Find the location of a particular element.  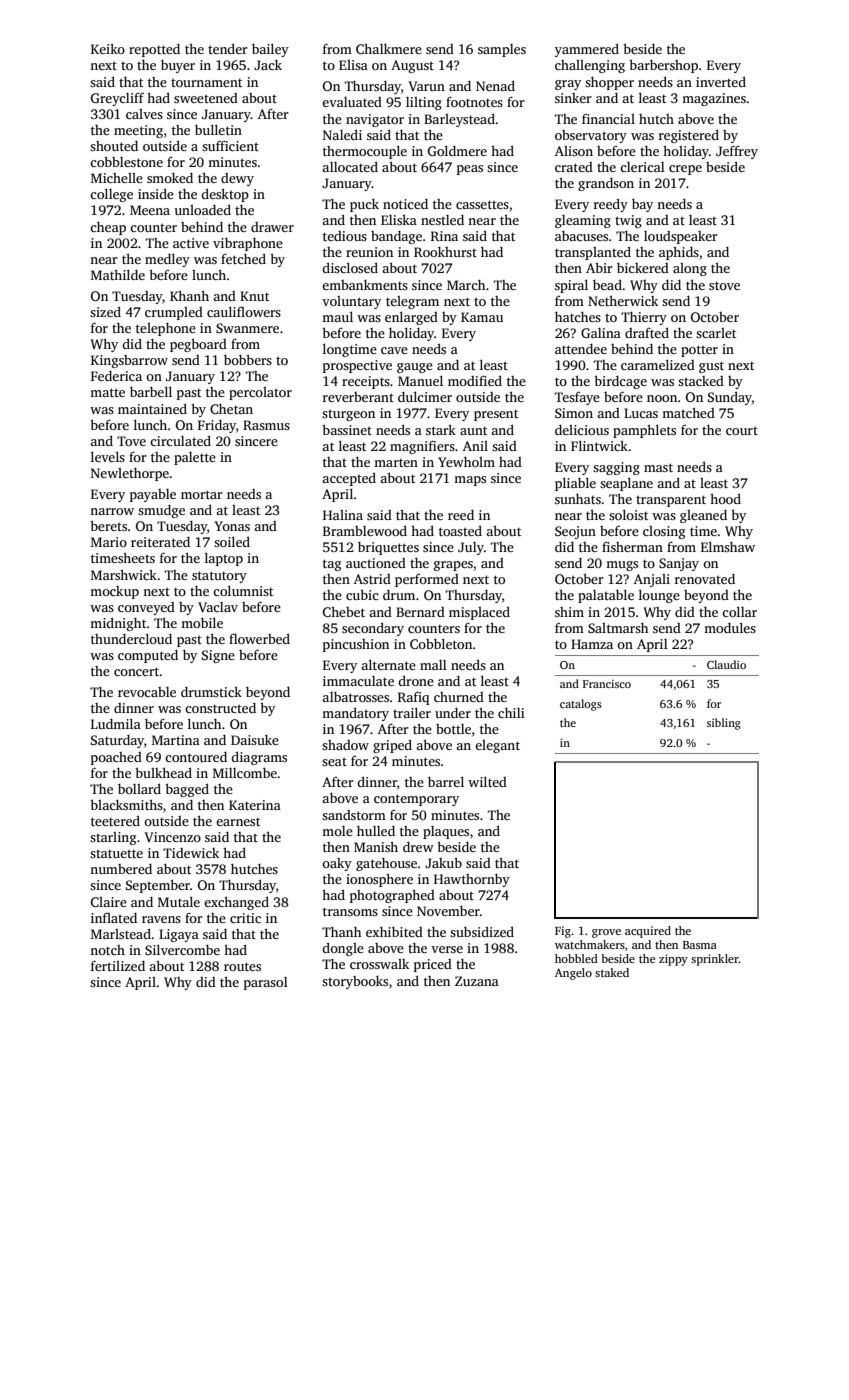

Simon is located at coordinates (574, 413).
